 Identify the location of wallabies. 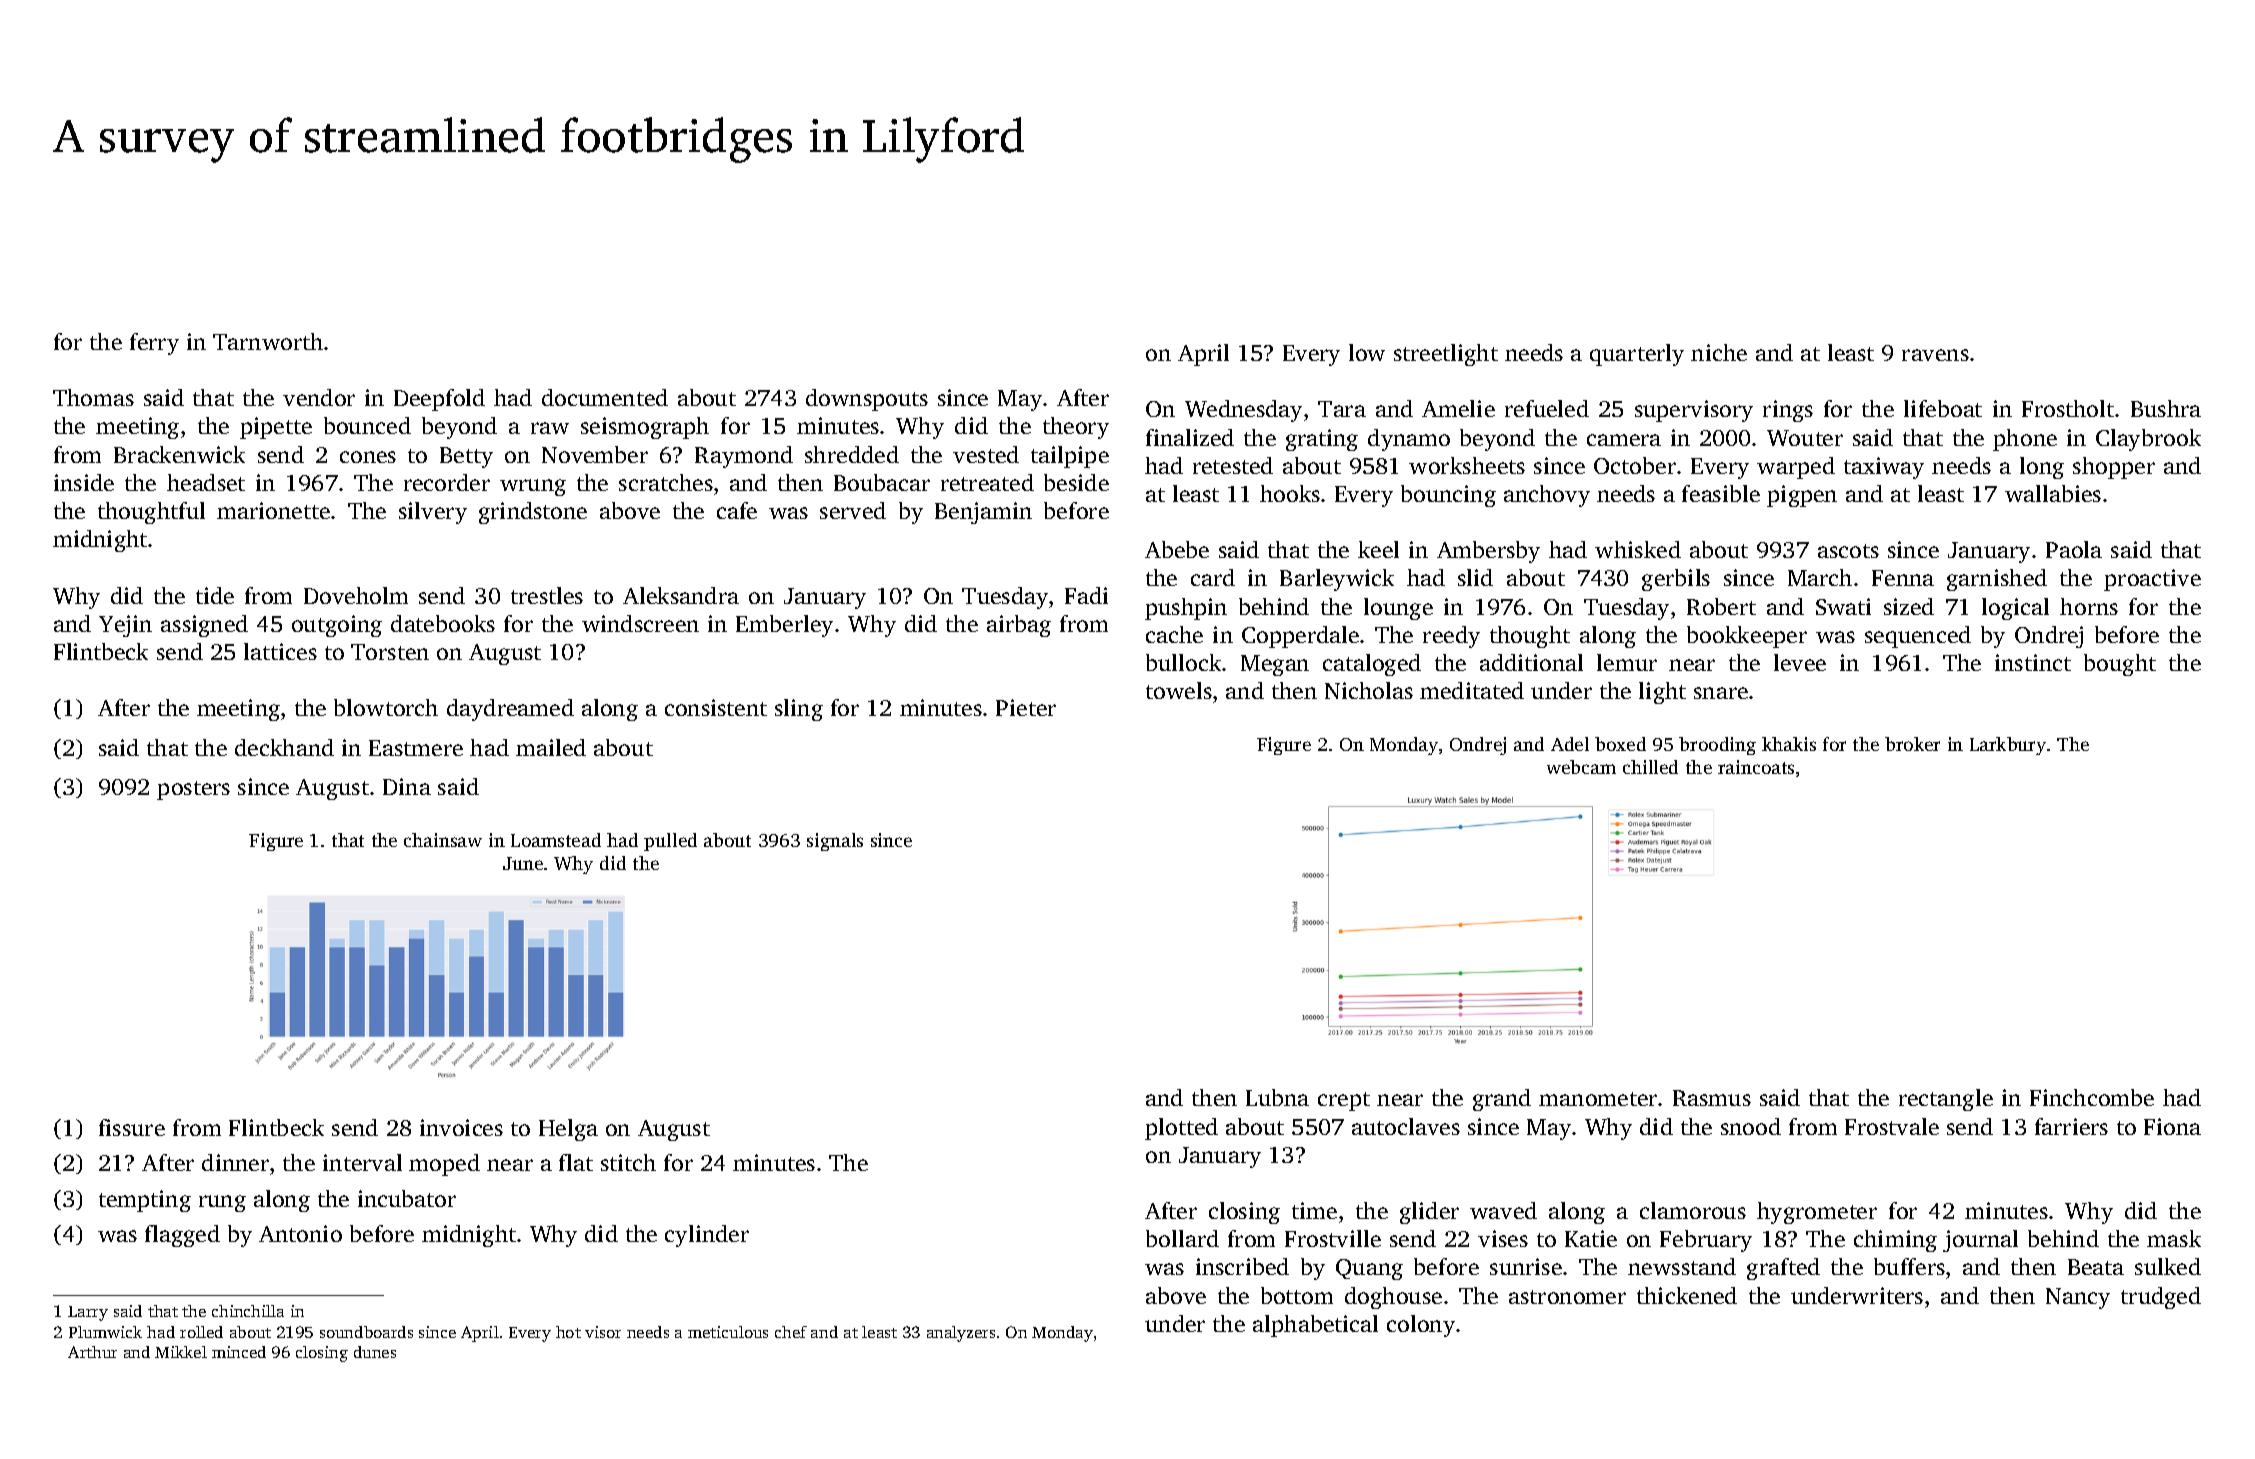
(2053, 493).
